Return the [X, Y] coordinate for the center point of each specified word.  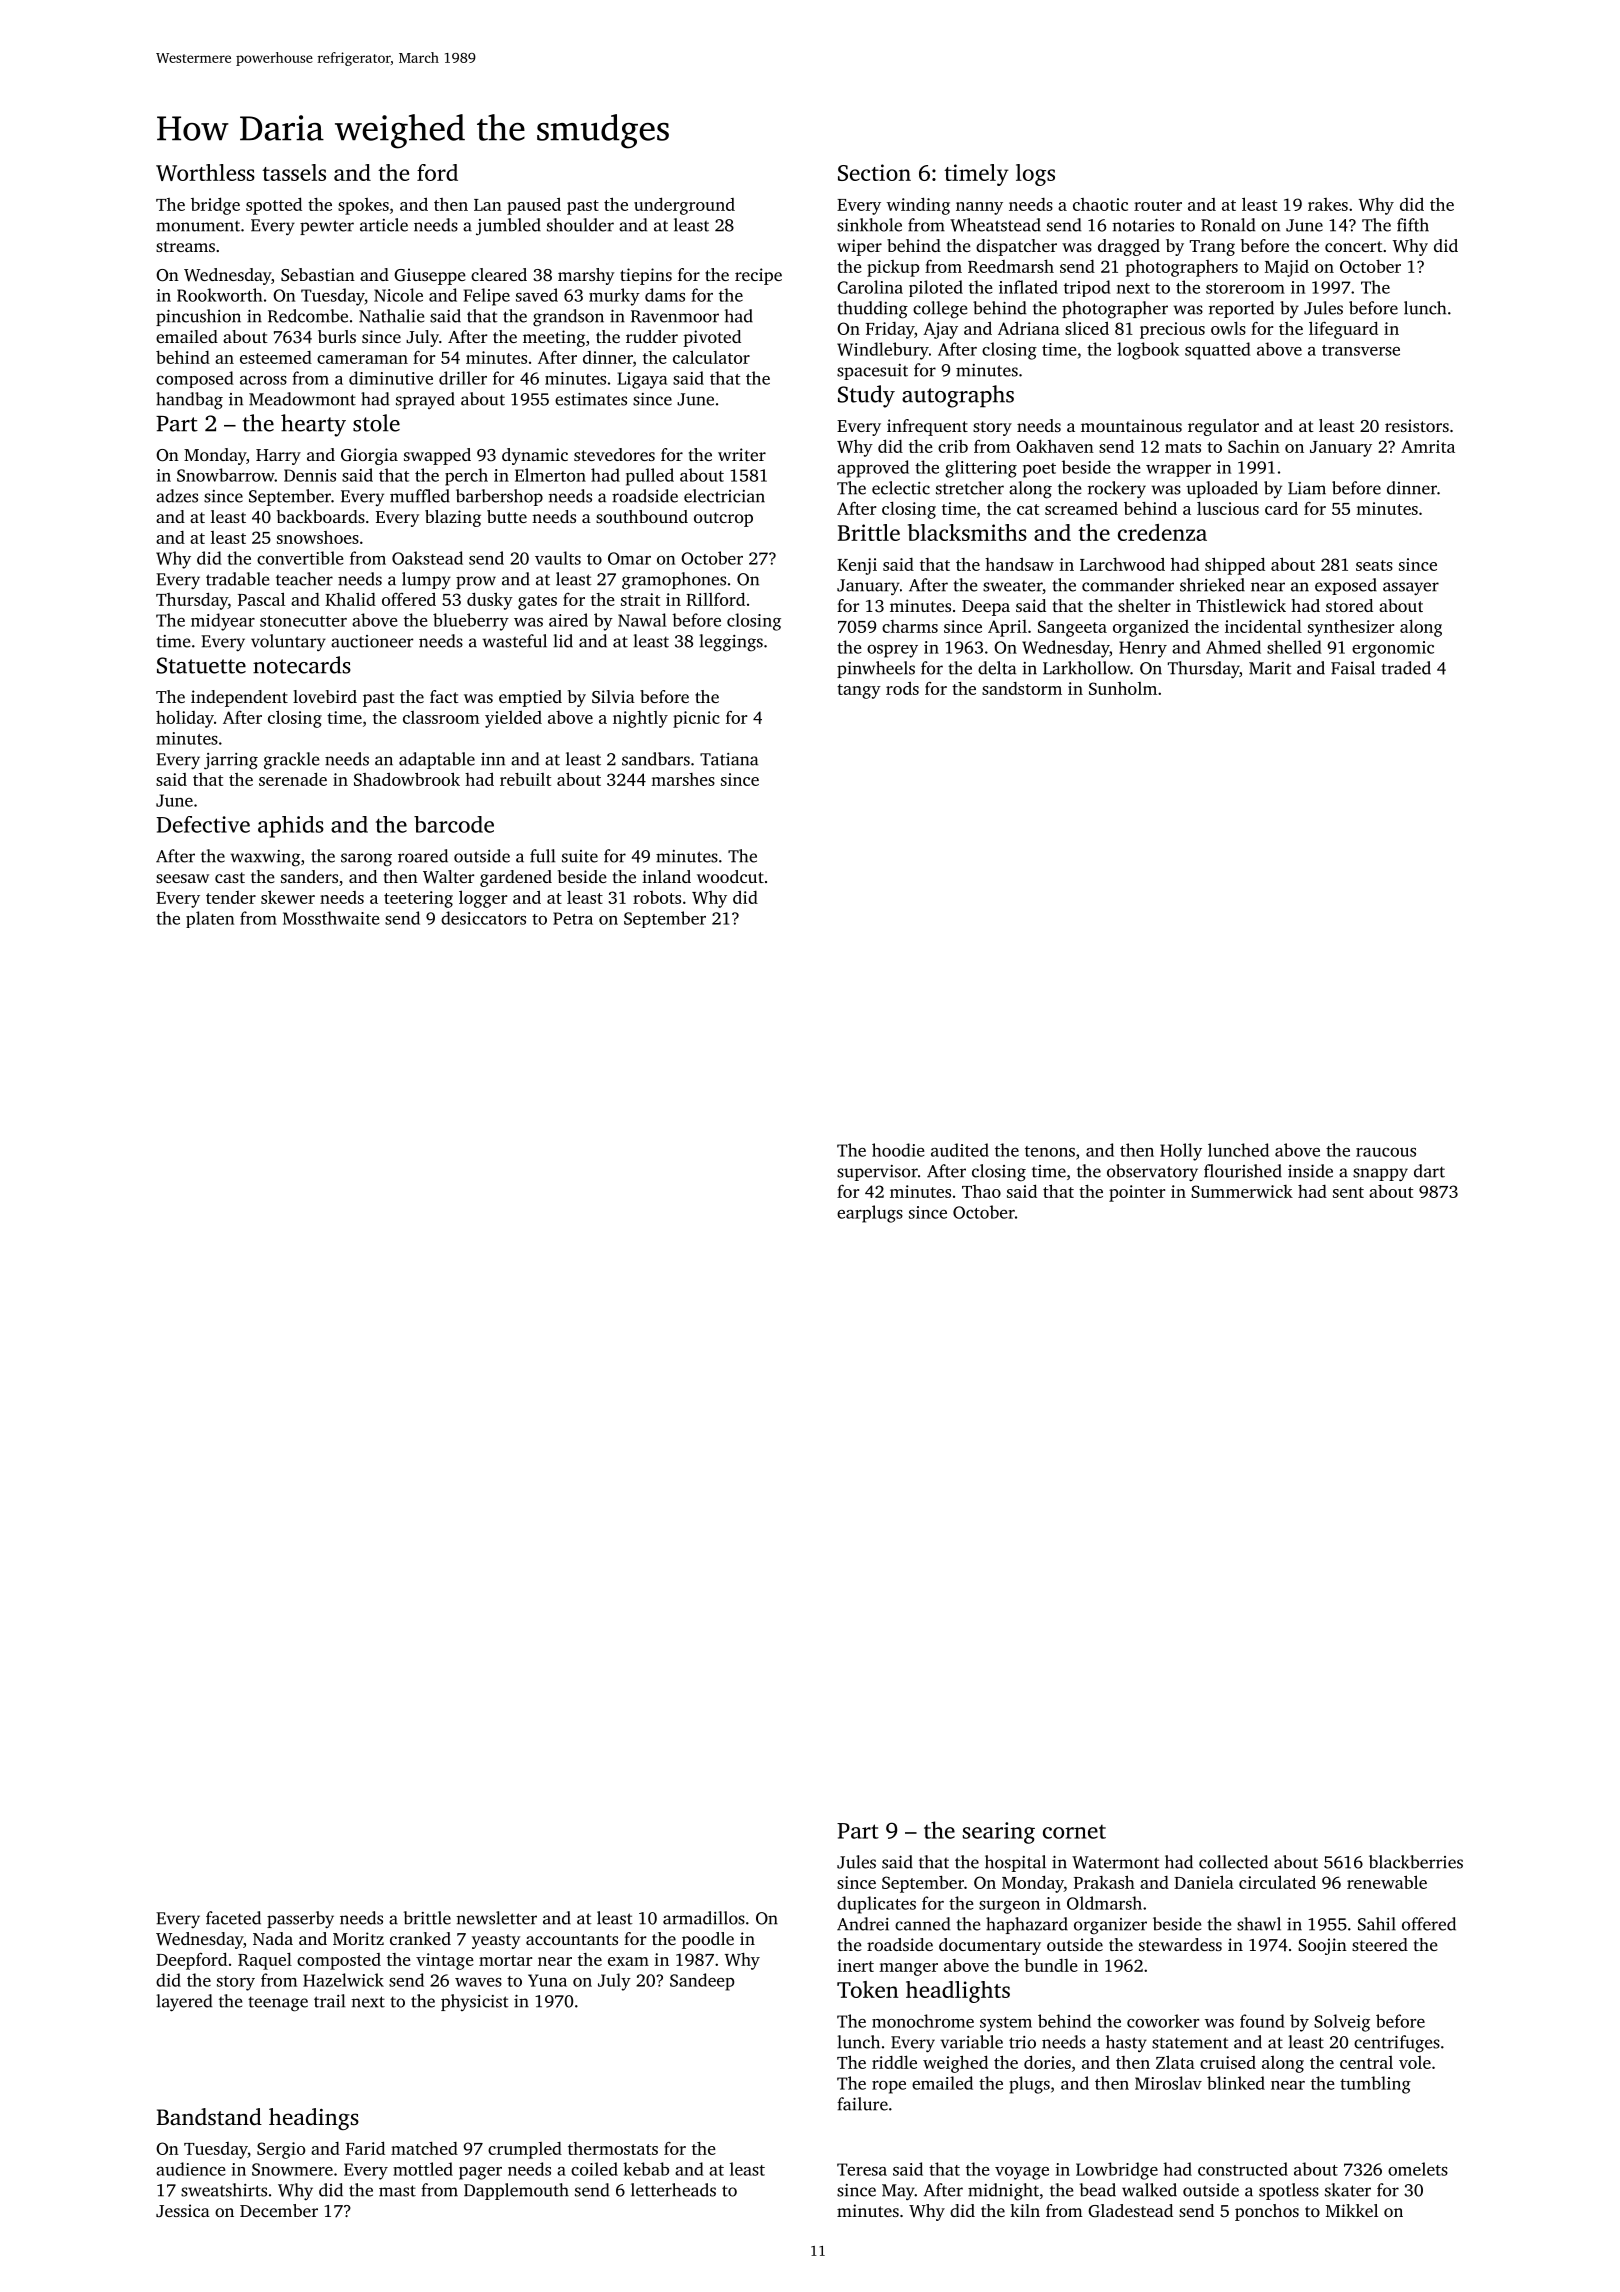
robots [657, 897]
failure [862, 2104]
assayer [1411, 588]
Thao [981, 1191]
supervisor [877, 1173]
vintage [445, 1961]
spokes [363, 206]
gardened [516, 878]
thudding [872, 310]
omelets [1418, 2169]
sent [1348, 1192]
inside [1310, 1171]
